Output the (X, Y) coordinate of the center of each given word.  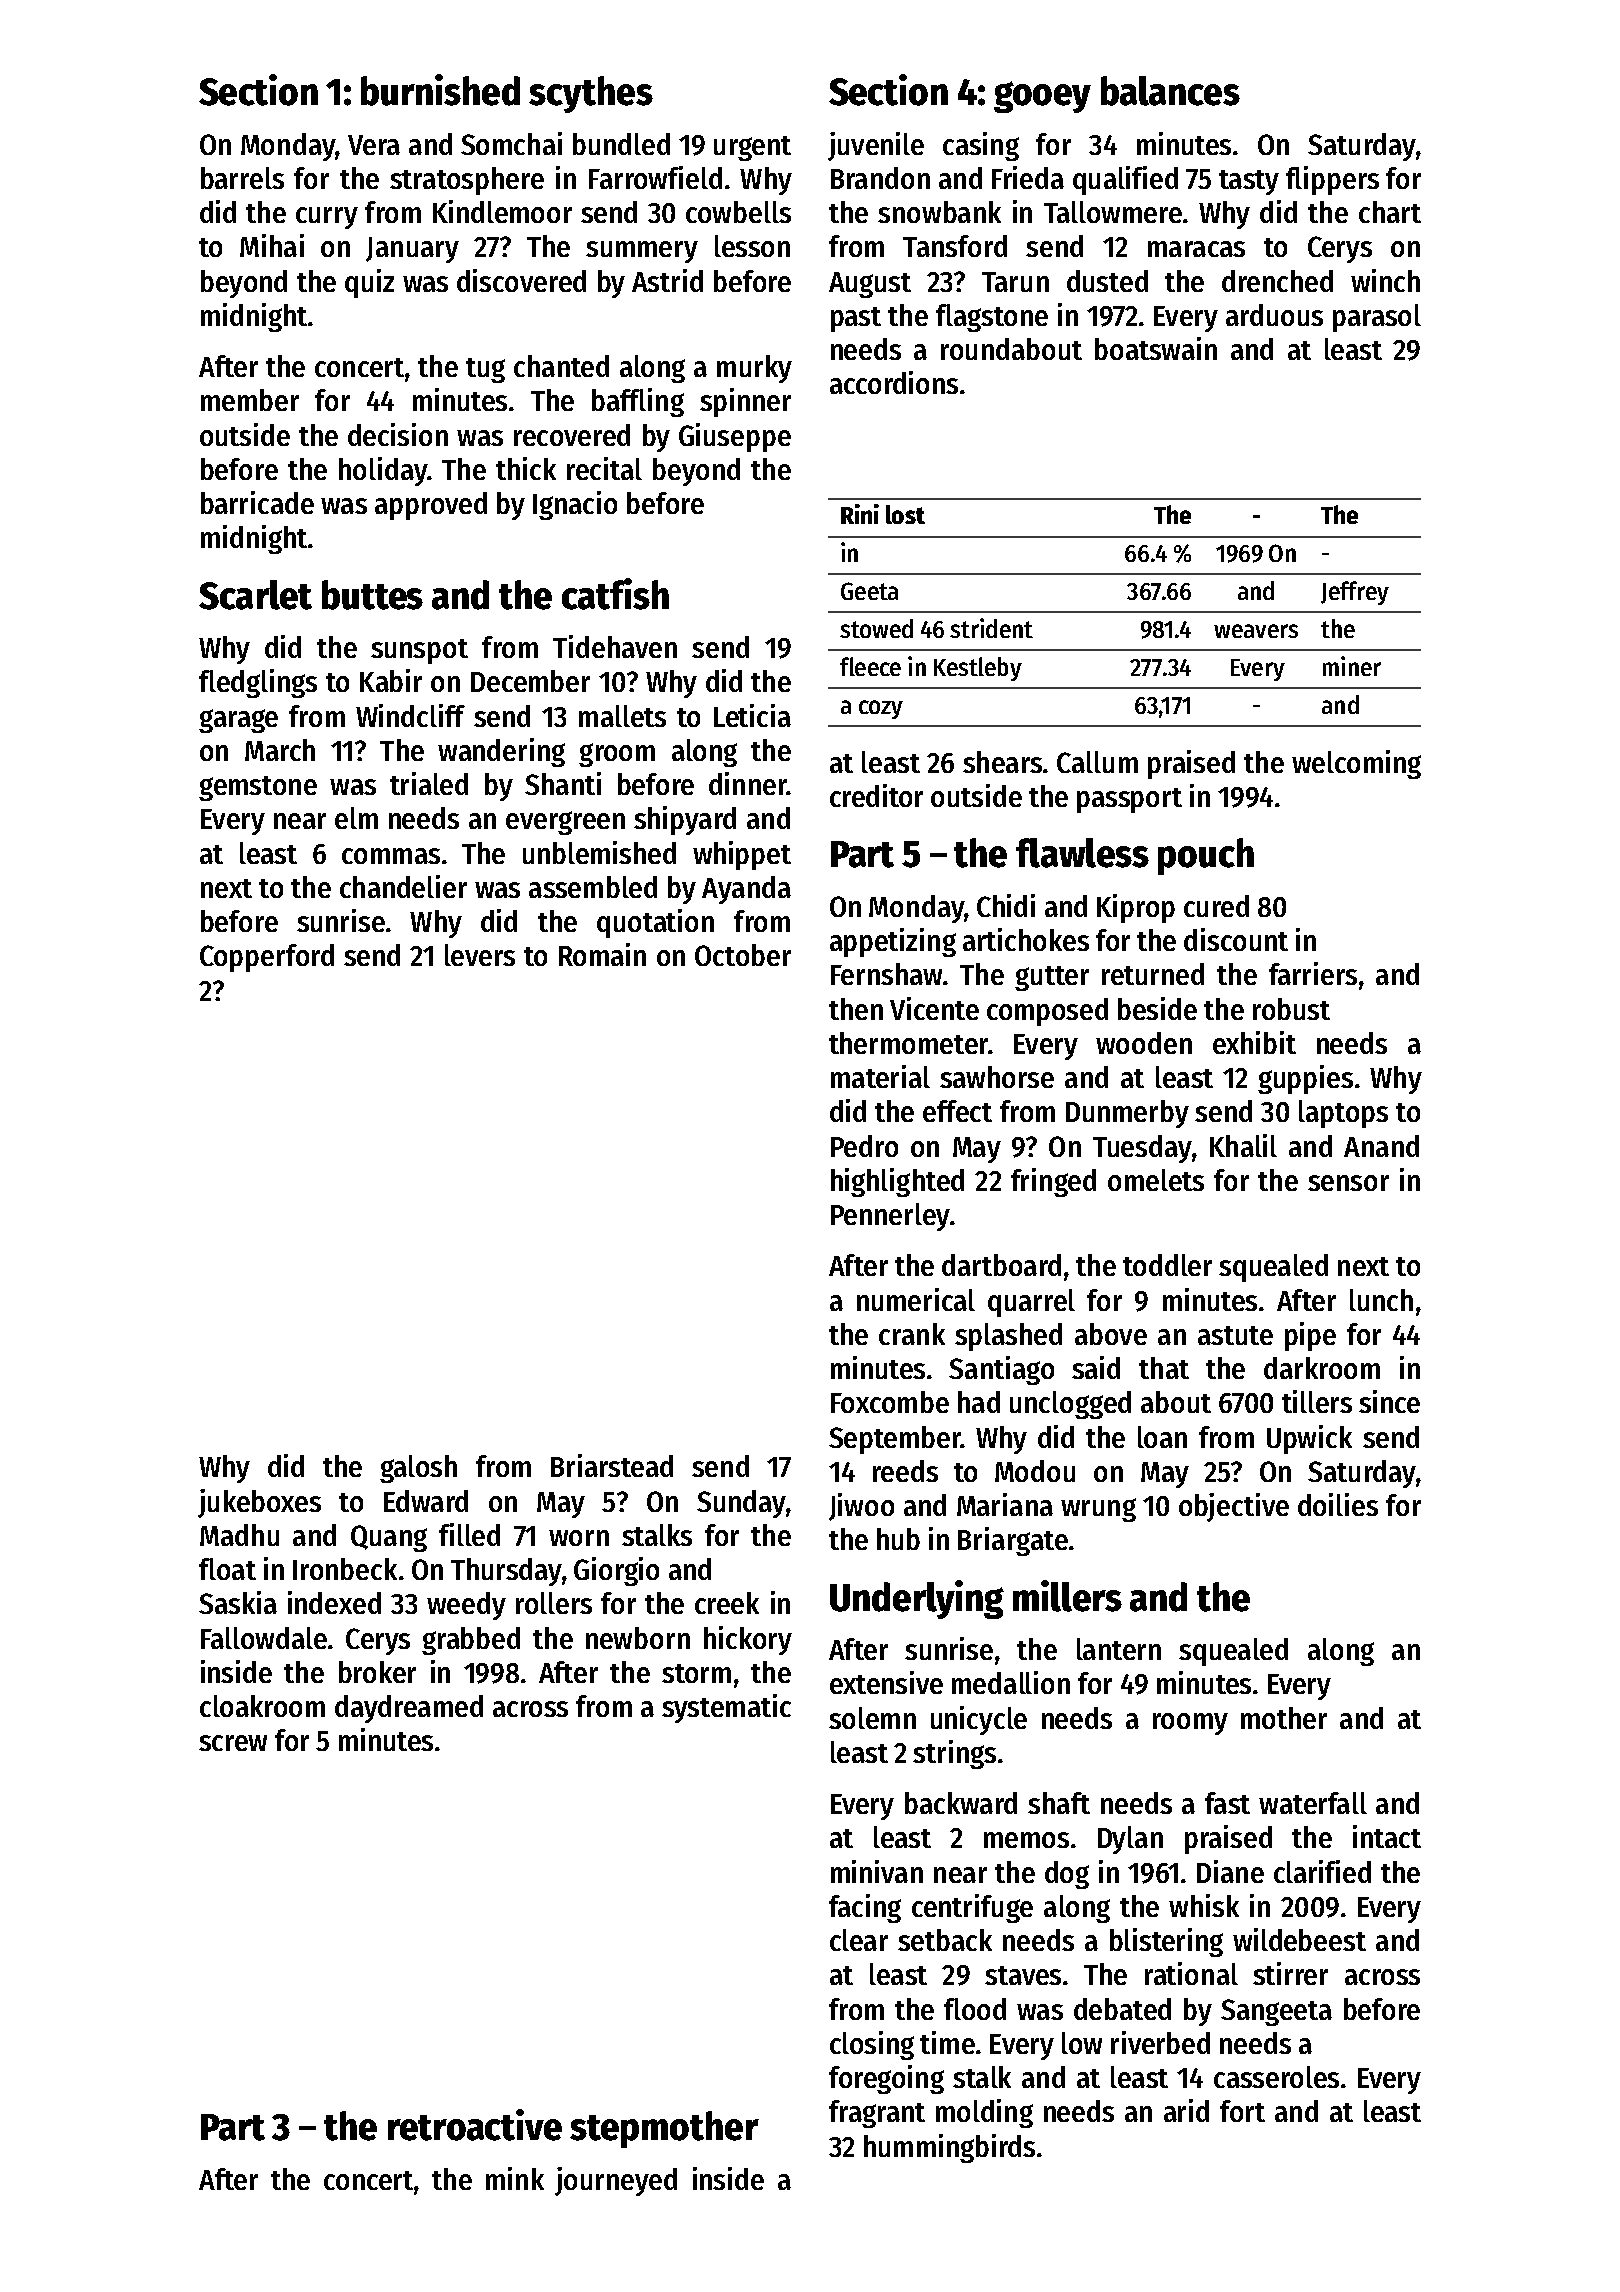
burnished (440, 90)
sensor (1348, 1183)
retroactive (475, 2125)
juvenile (876, 146)
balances (1170, 91)
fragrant (877, 2114)
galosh (418, 1469)
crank (912, 1334)
